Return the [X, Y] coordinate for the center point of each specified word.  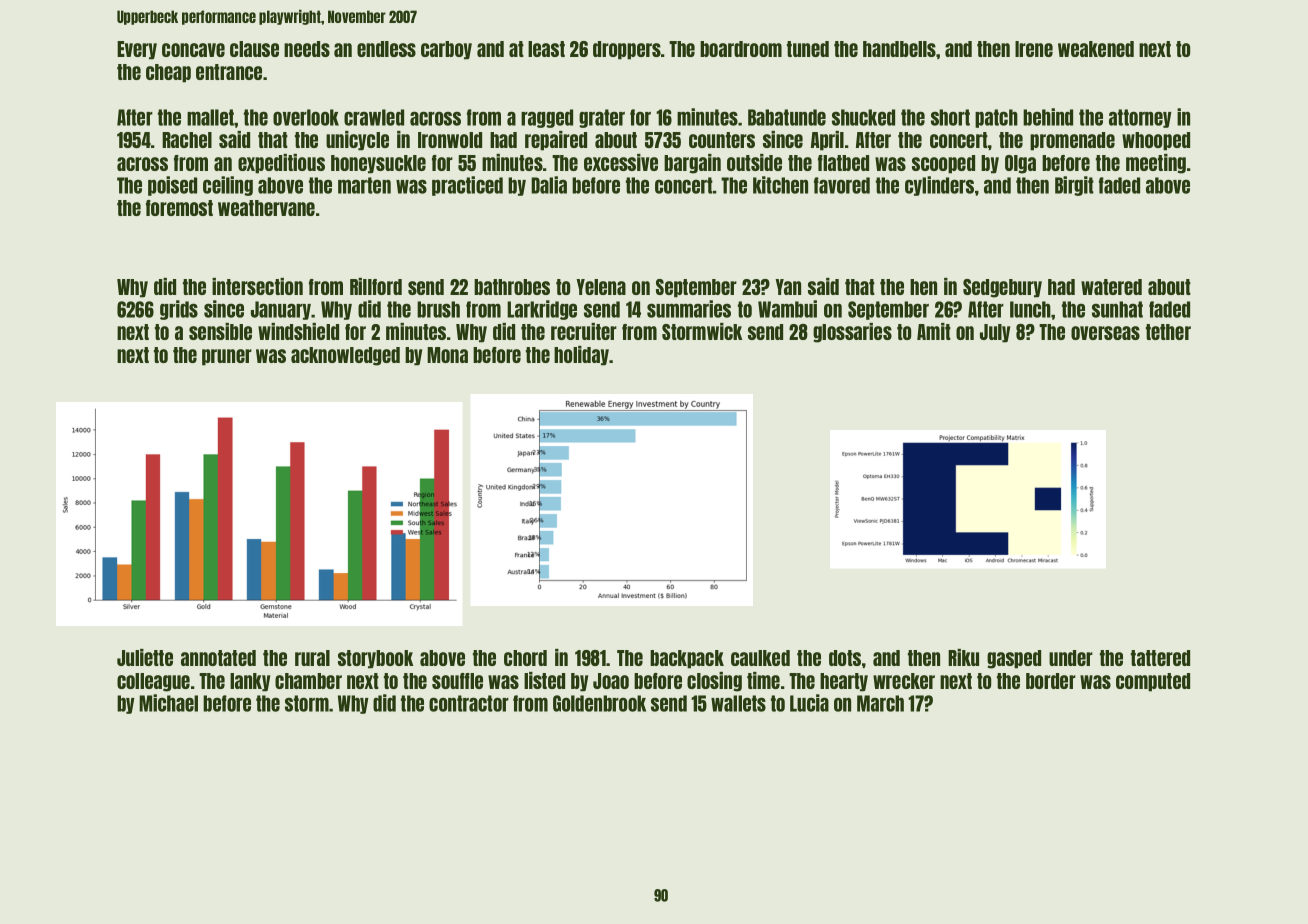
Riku [963, 657]
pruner [227, 357]
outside [754, 162]
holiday [581, 356]
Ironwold [450, 140]
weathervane [266, 208]
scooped [943, 164]
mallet [210, 117]
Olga [1020, 164]
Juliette [145, 657]
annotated [218, 658]
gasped [1014, 659]
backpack [687, 659]
